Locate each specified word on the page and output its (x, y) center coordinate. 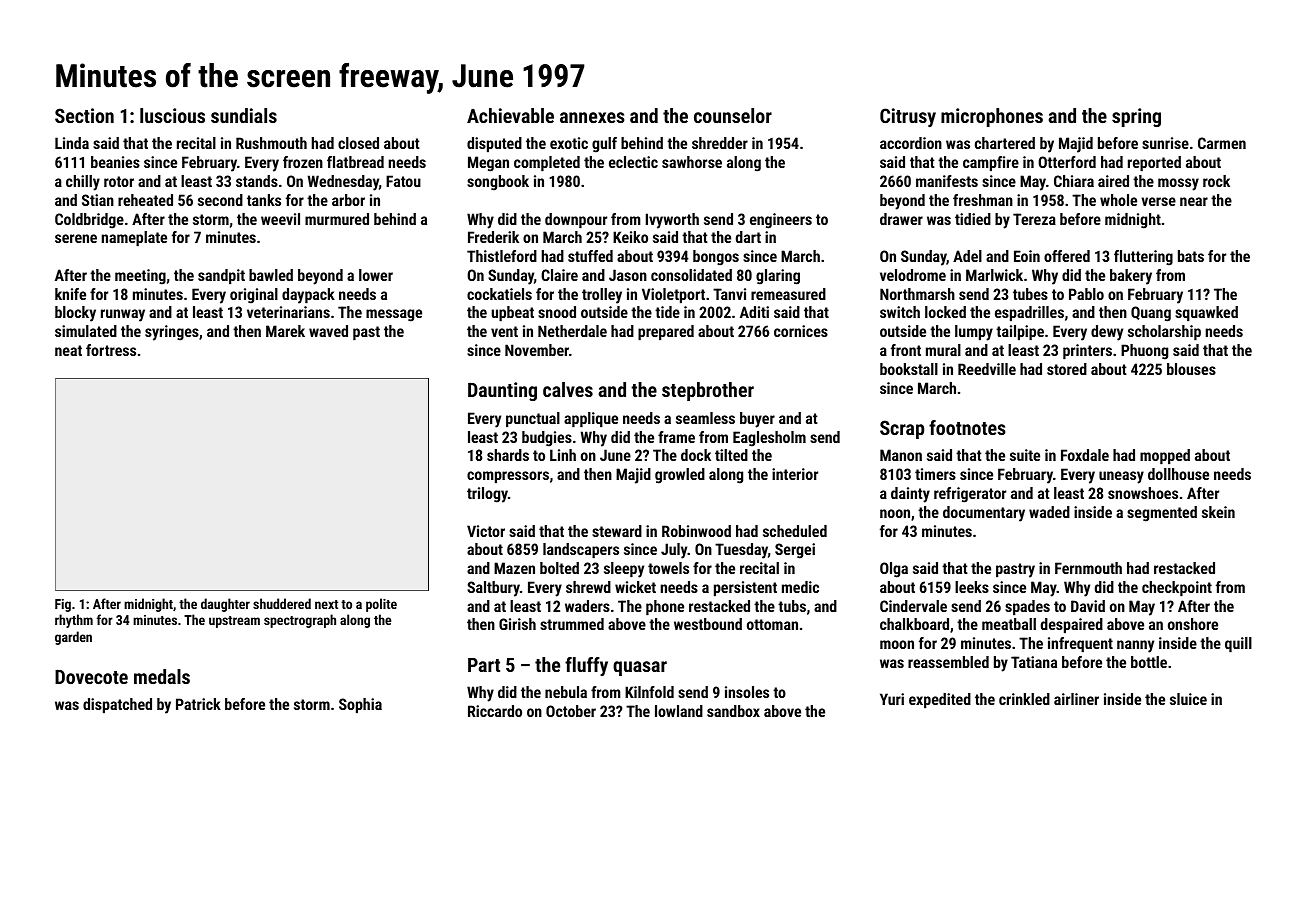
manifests (947, 181)
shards (508, 455)
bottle (1149, 662)
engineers (781, 221)
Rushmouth (271, 143)
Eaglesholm (769, 439)
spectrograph (300, 621)
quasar (640, 668)
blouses (1191, 369)
